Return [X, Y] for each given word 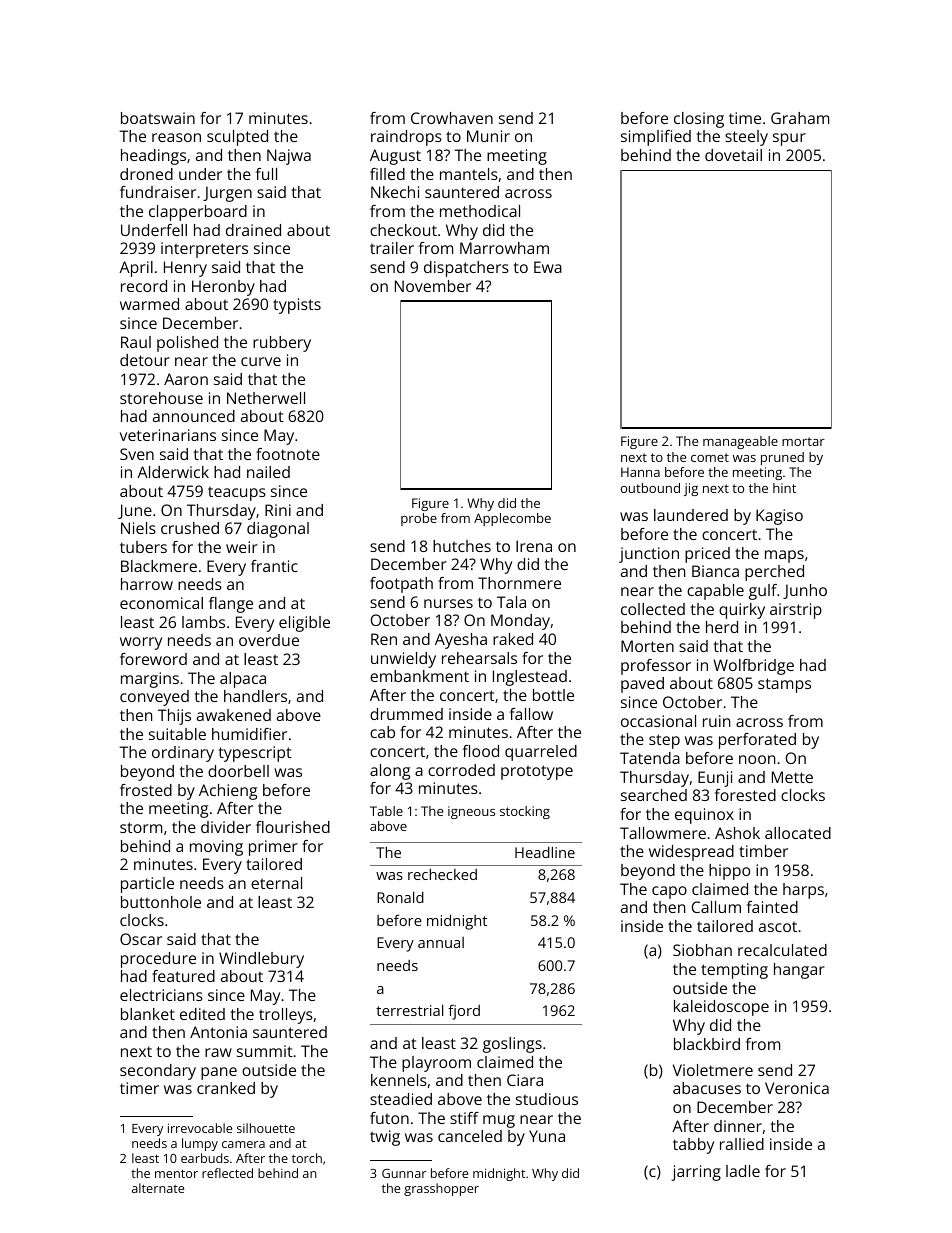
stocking [525, 812]
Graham [800, 118]
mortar [803, 441]
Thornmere [519, 583]
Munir [488, 136]
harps [803, 891]
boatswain [158, 118]
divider [226, 827]
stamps [784, 685]
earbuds [205, 1158]
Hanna [640, 472]
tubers [143, 547]
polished [187, 344]
